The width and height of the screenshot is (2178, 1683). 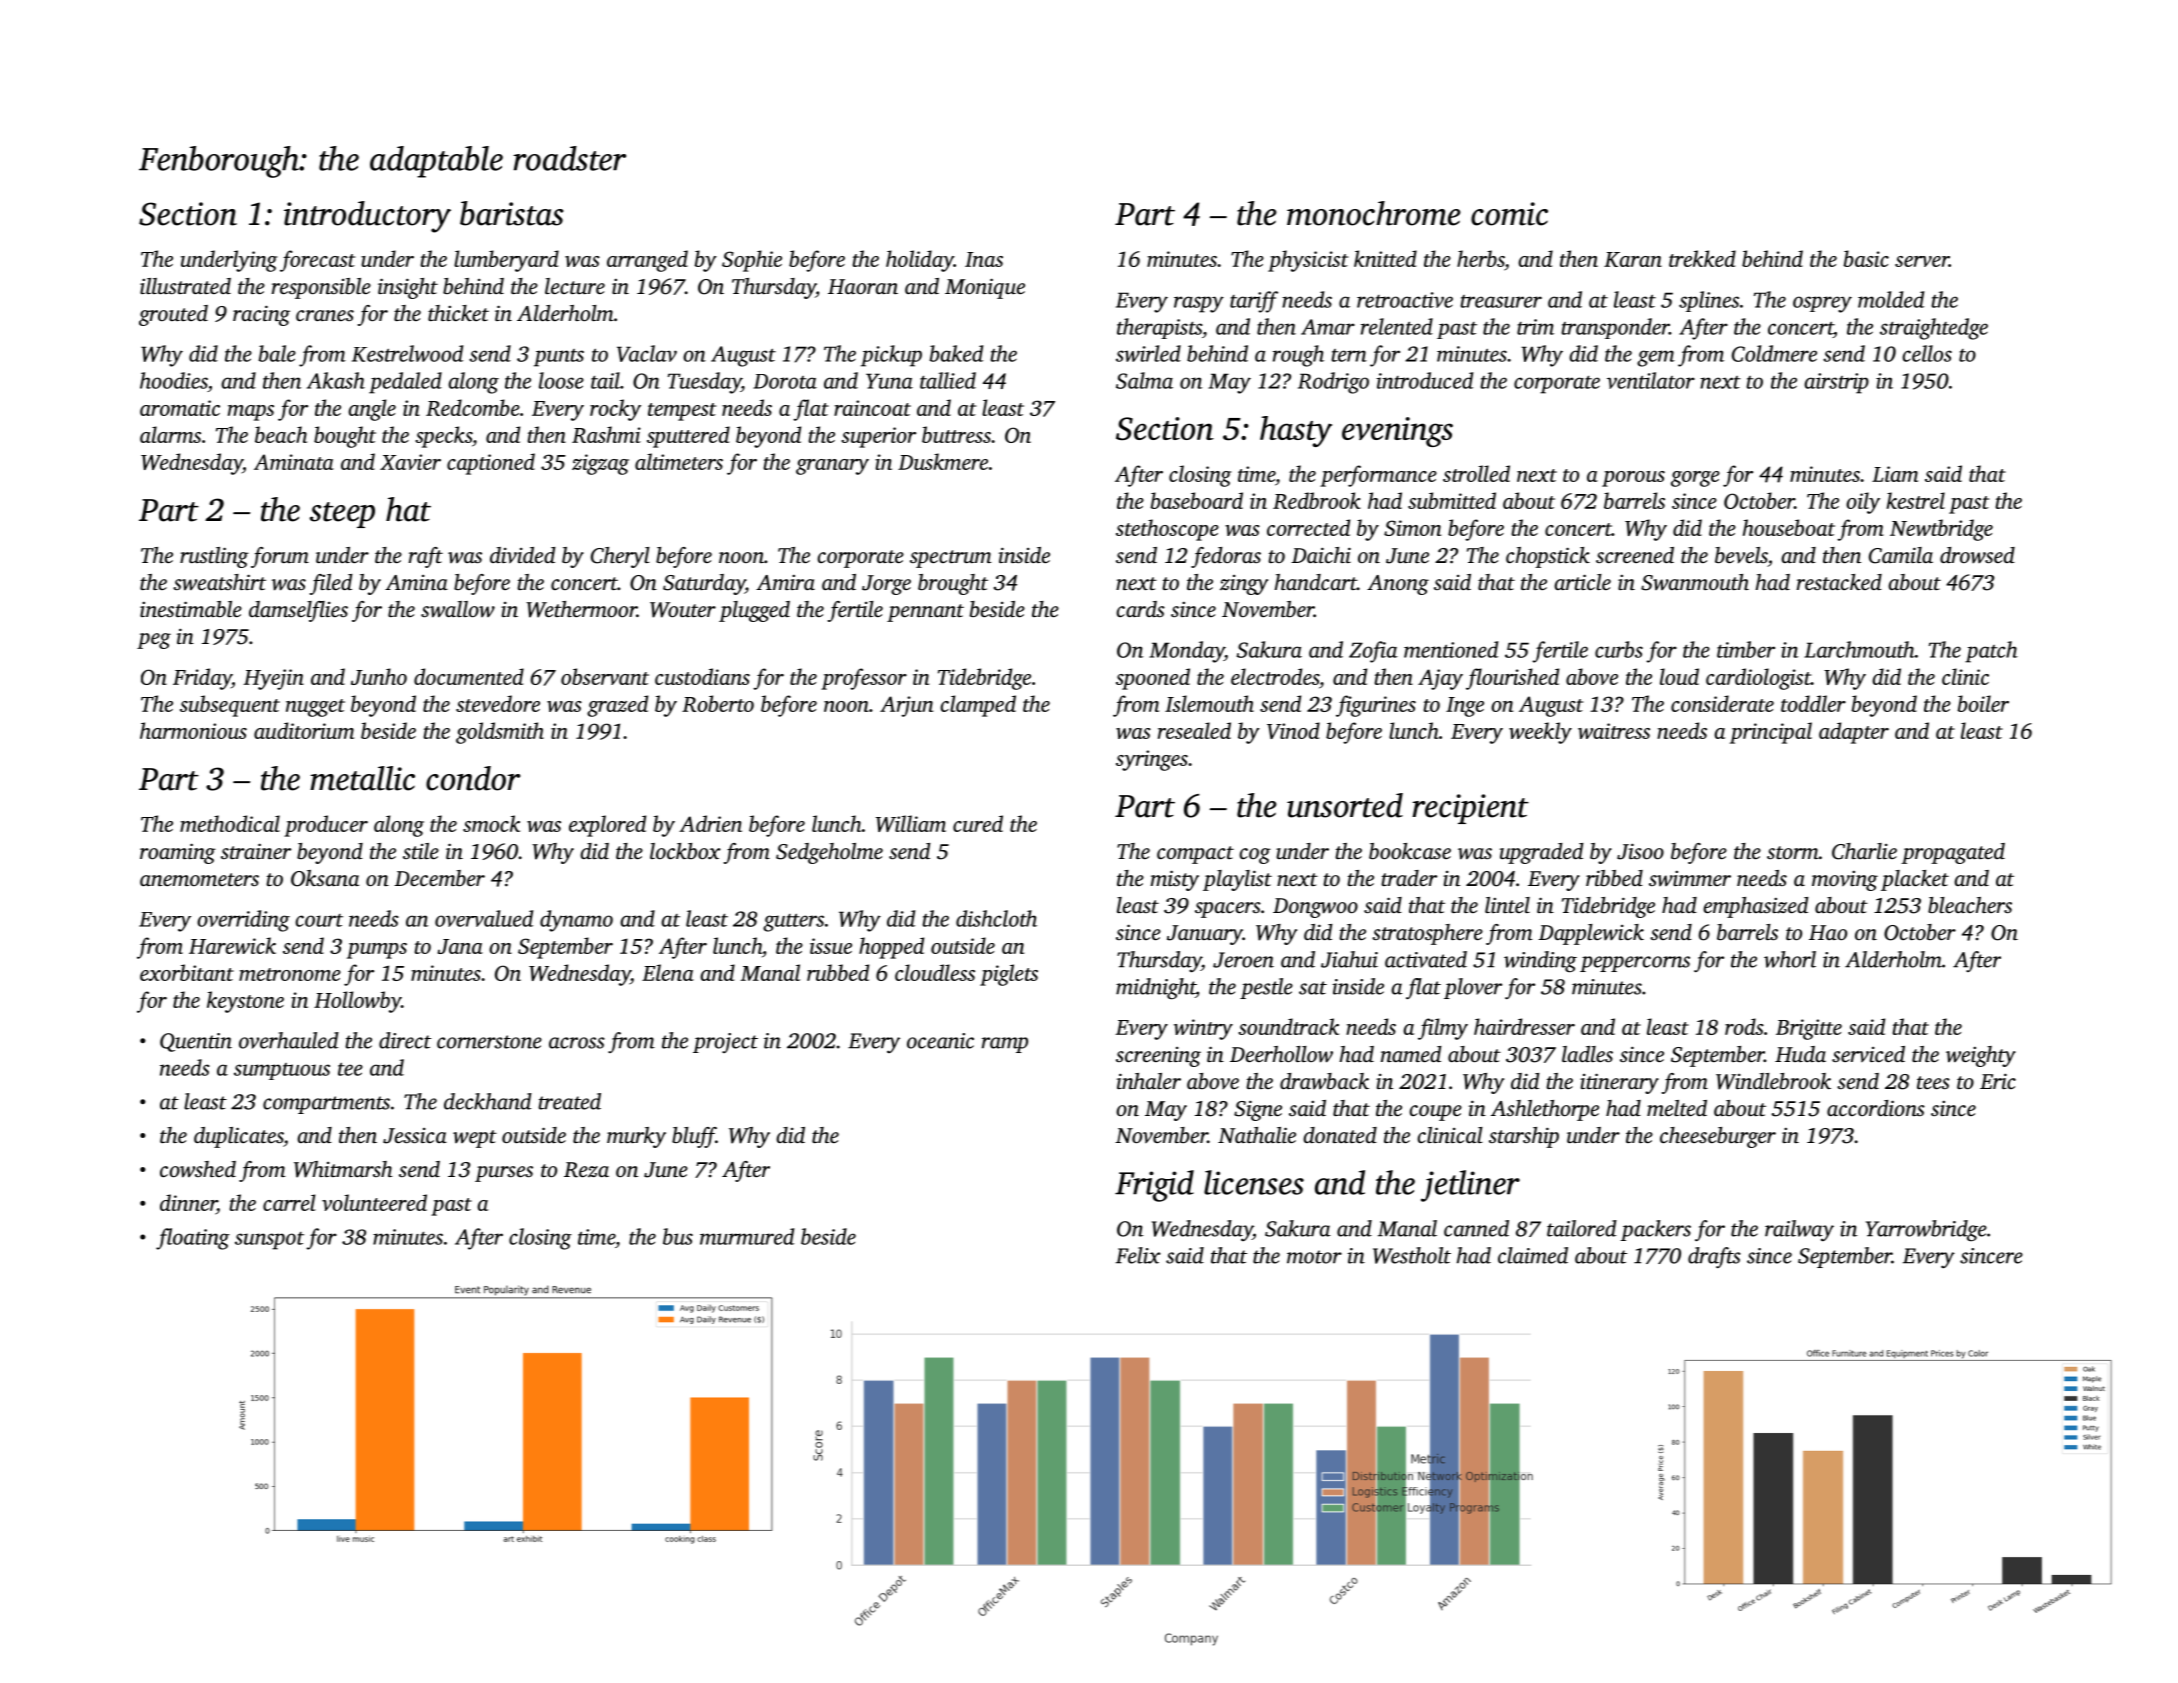 What do you see at coordinates (193, 1239) in the screenshot?
I see `floating` at bounding box center [193, 1239].
